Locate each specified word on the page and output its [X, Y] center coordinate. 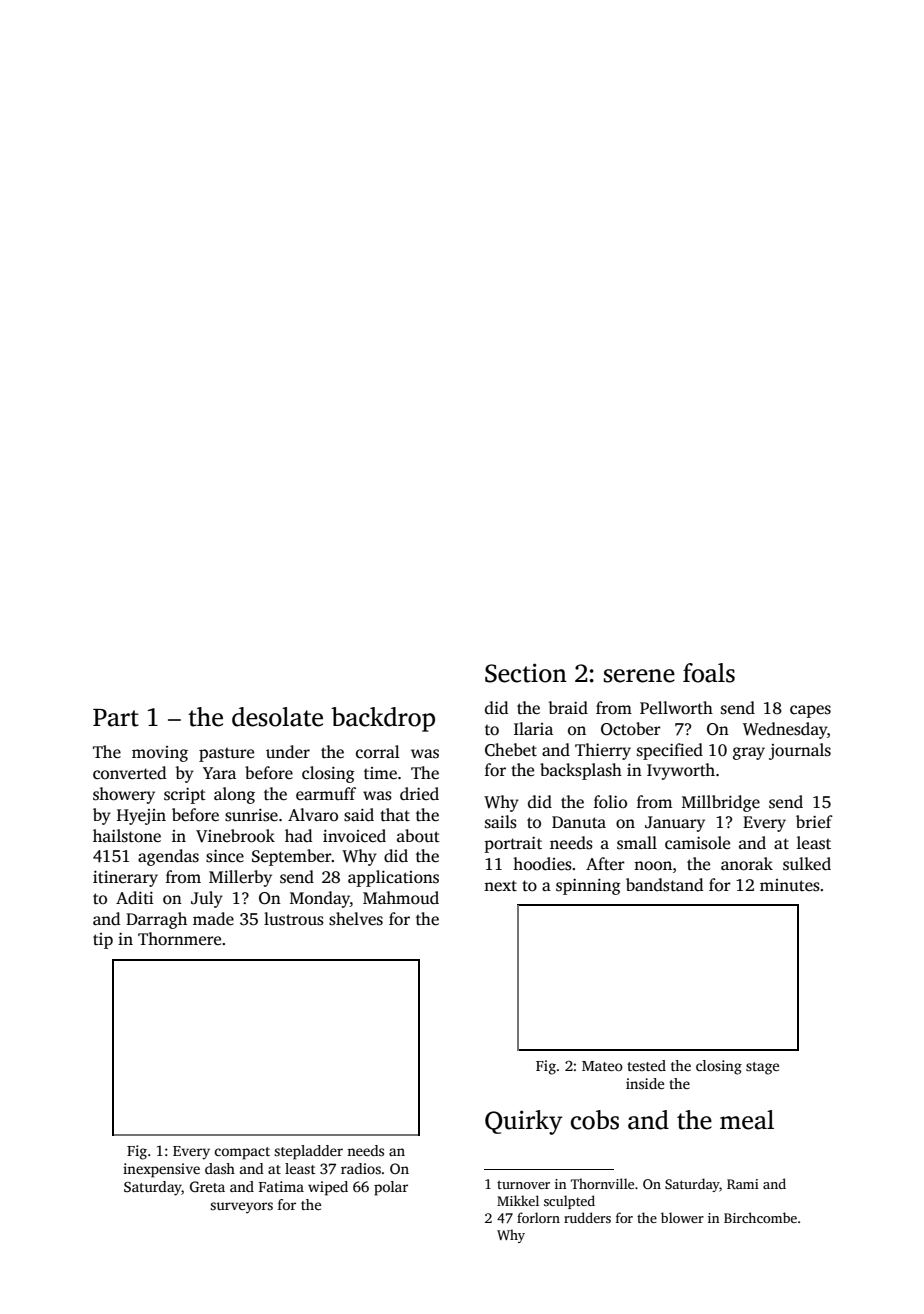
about [418, 836]
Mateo [602, 1066]
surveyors [241, 1208]
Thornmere [179, 939]
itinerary [125, 879]
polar [391, 1188]
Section [526, 673]
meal [747, 1120]
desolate [277, 717]
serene [639, 676]
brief [814, 821]
